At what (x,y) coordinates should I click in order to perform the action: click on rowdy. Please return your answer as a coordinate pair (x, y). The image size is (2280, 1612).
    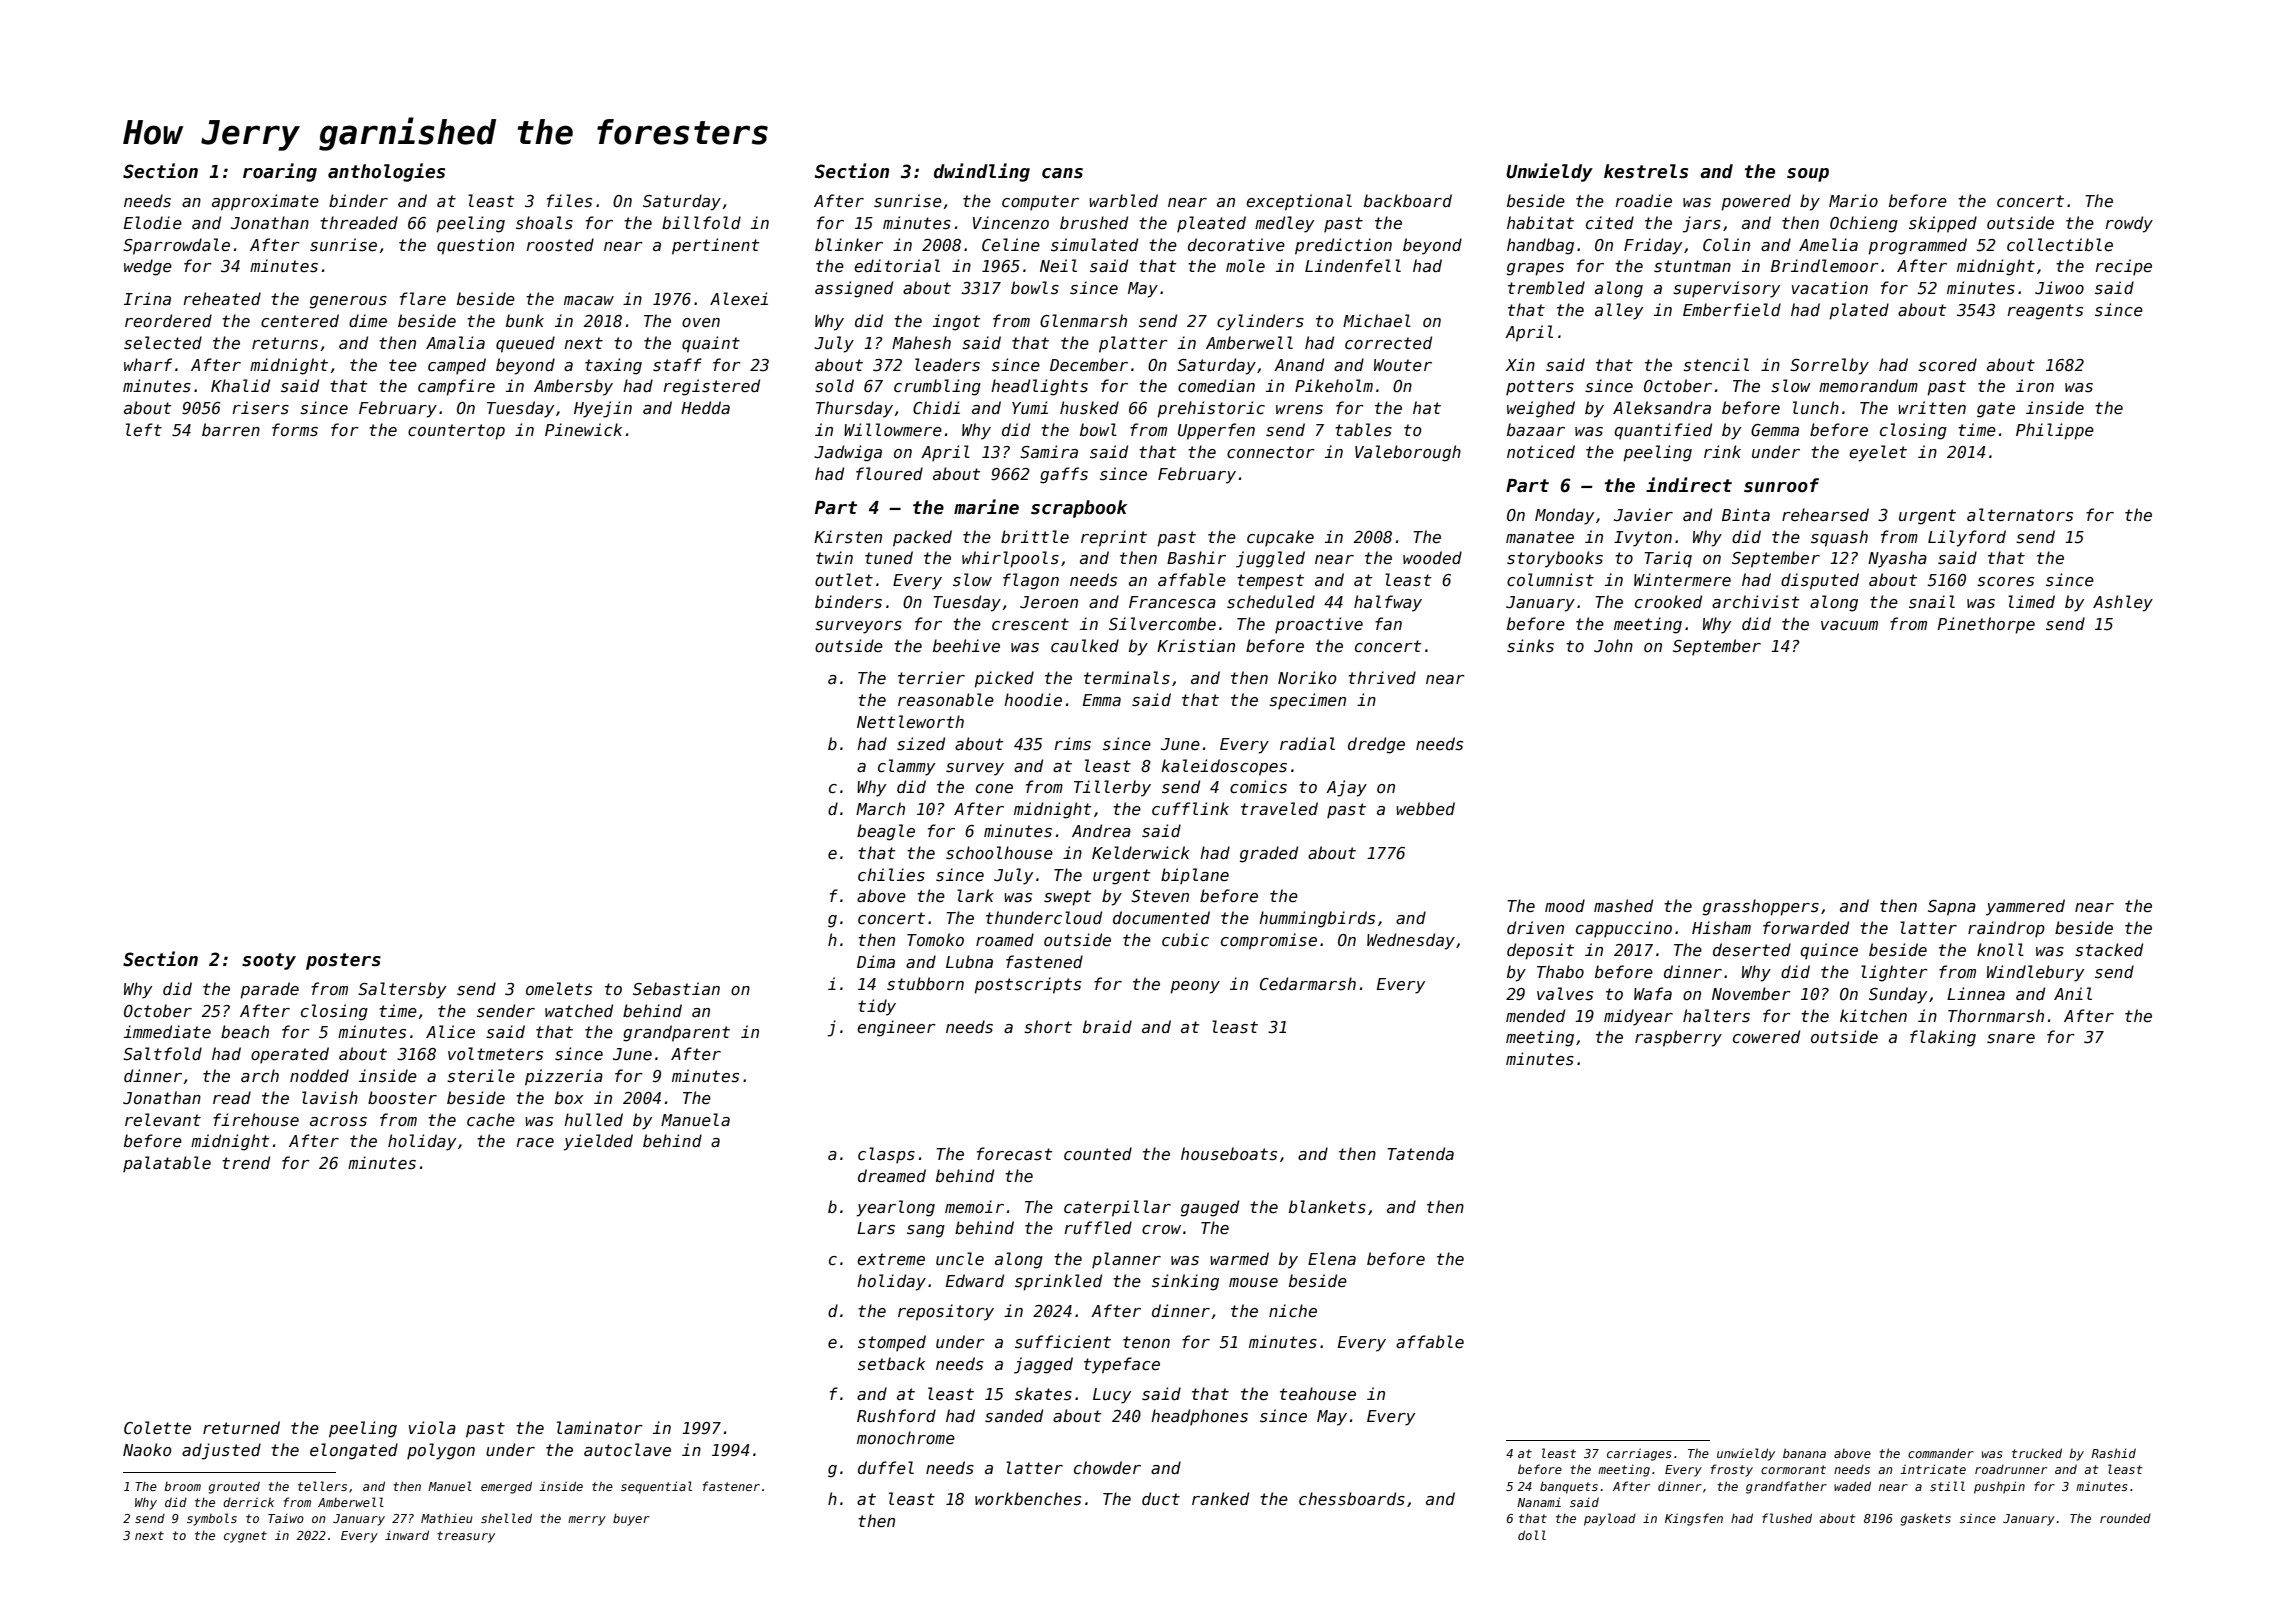
    Looking at the image, I should click on (2129, 224).
